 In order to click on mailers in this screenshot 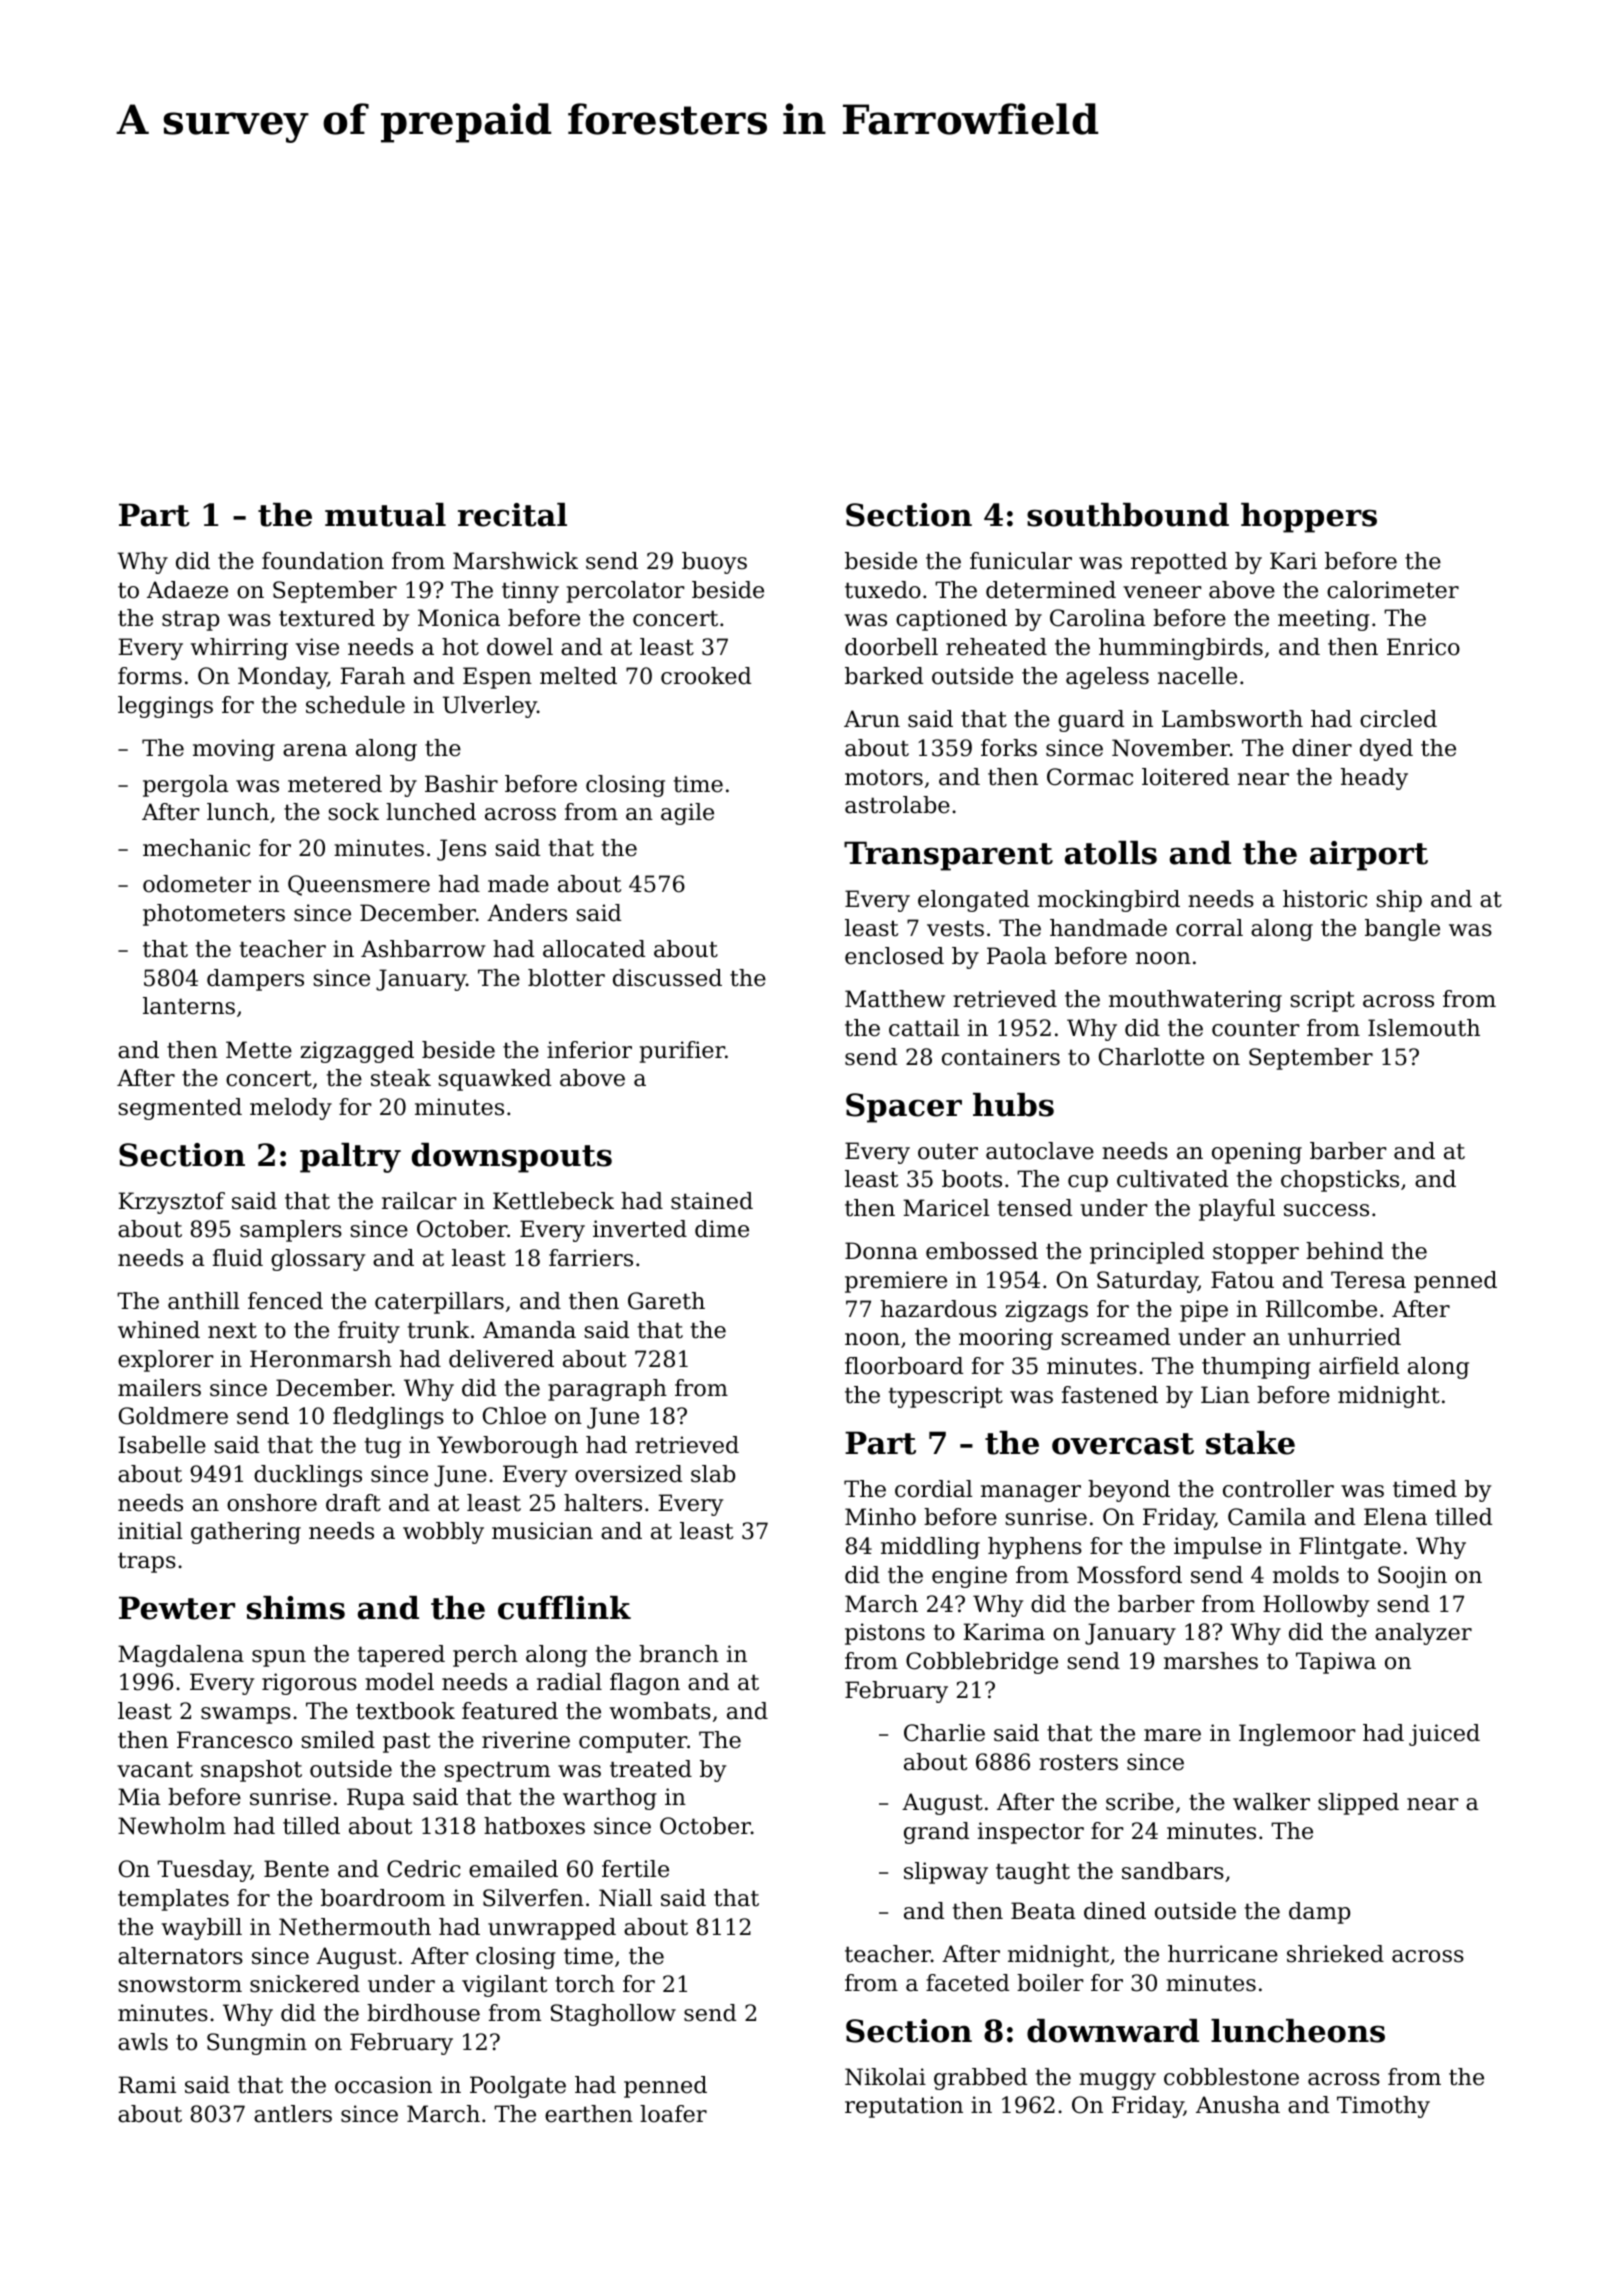, I will do `click(159, 1388)`.
